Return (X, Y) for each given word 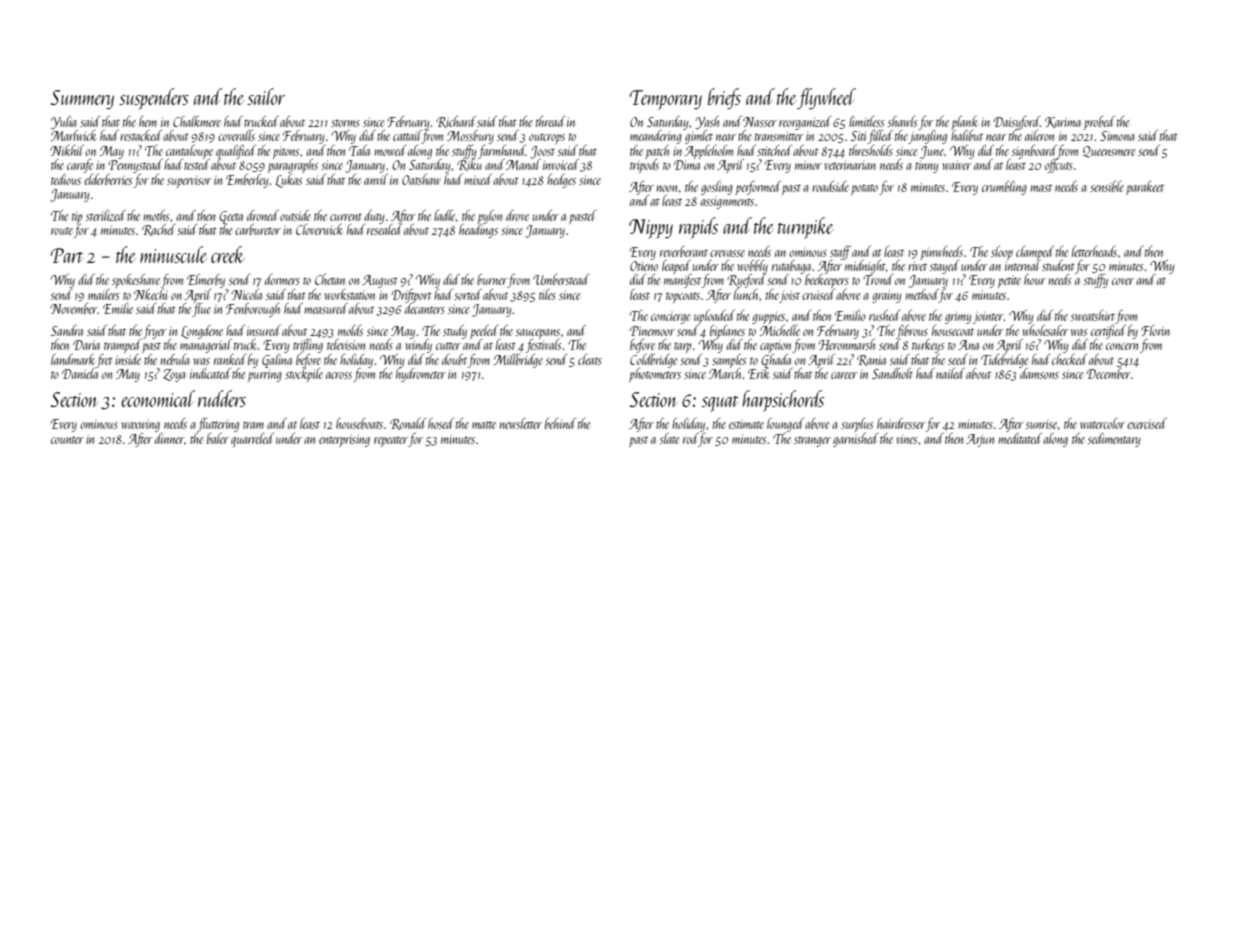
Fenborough (253, 310)
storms (345, 123)
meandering (656, 137)
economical (158, 398)
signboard (1034, 152)
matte (484, 425)
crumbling (1004, 188)
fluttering (218, 425)
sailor (266, 96)
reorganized (805, 123)
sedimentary (1114, 440)
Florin (1155, 330)
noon (667, 188)
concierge (670, 318)
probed (1099, 123)
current (346, 217)
